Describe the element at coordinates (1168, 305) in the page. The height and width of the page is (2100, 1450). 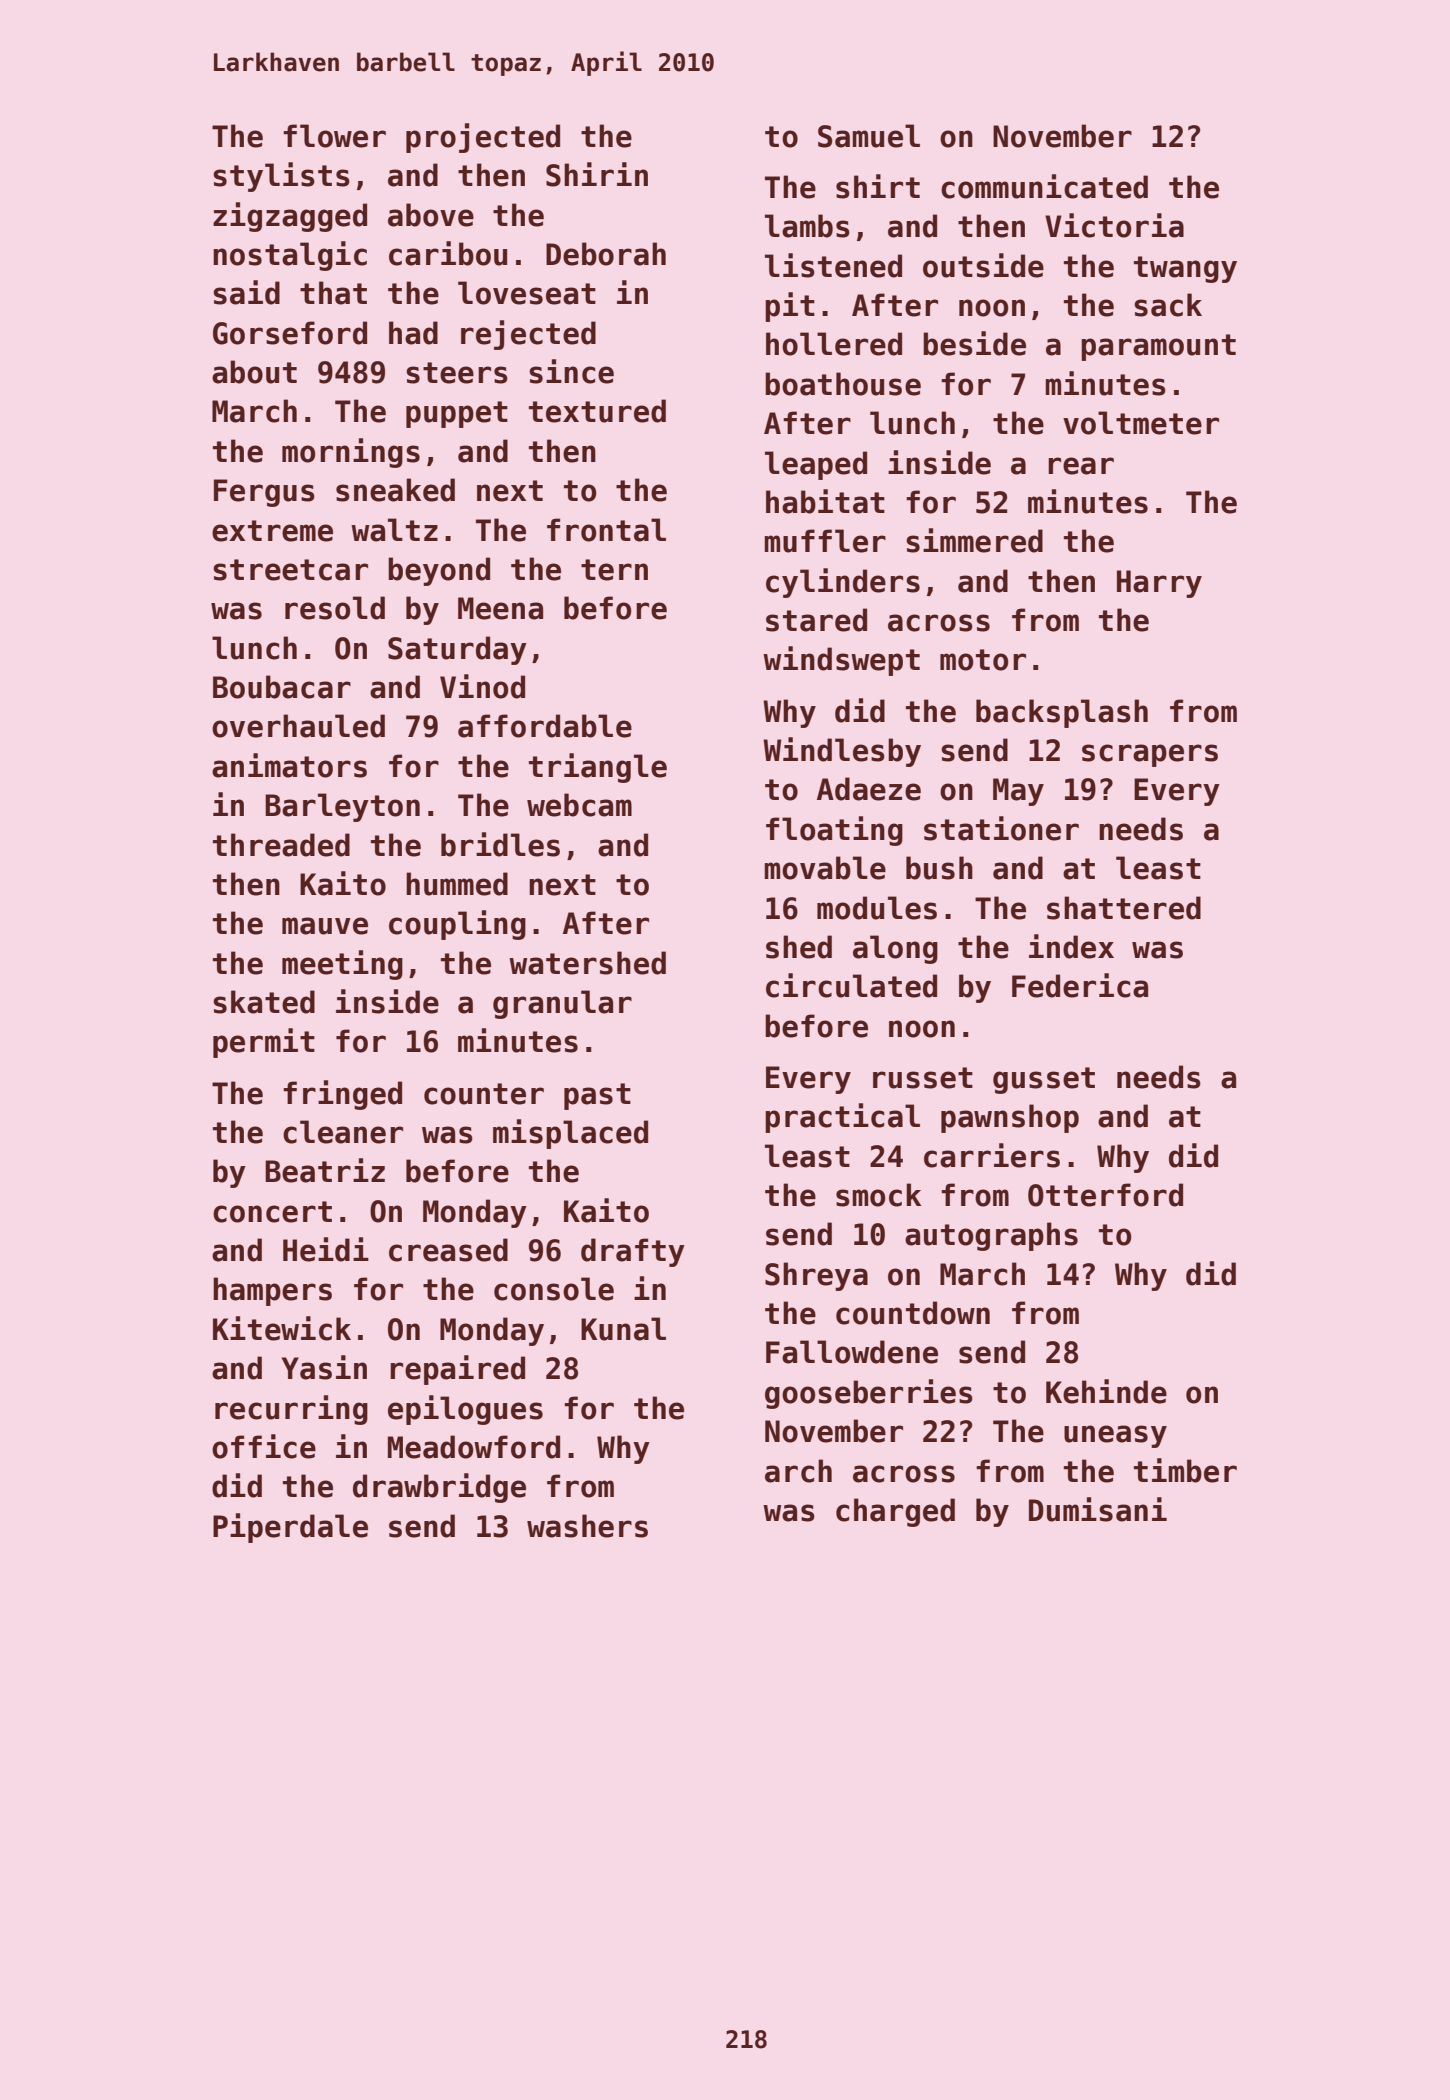
I see `sack` at that location.
